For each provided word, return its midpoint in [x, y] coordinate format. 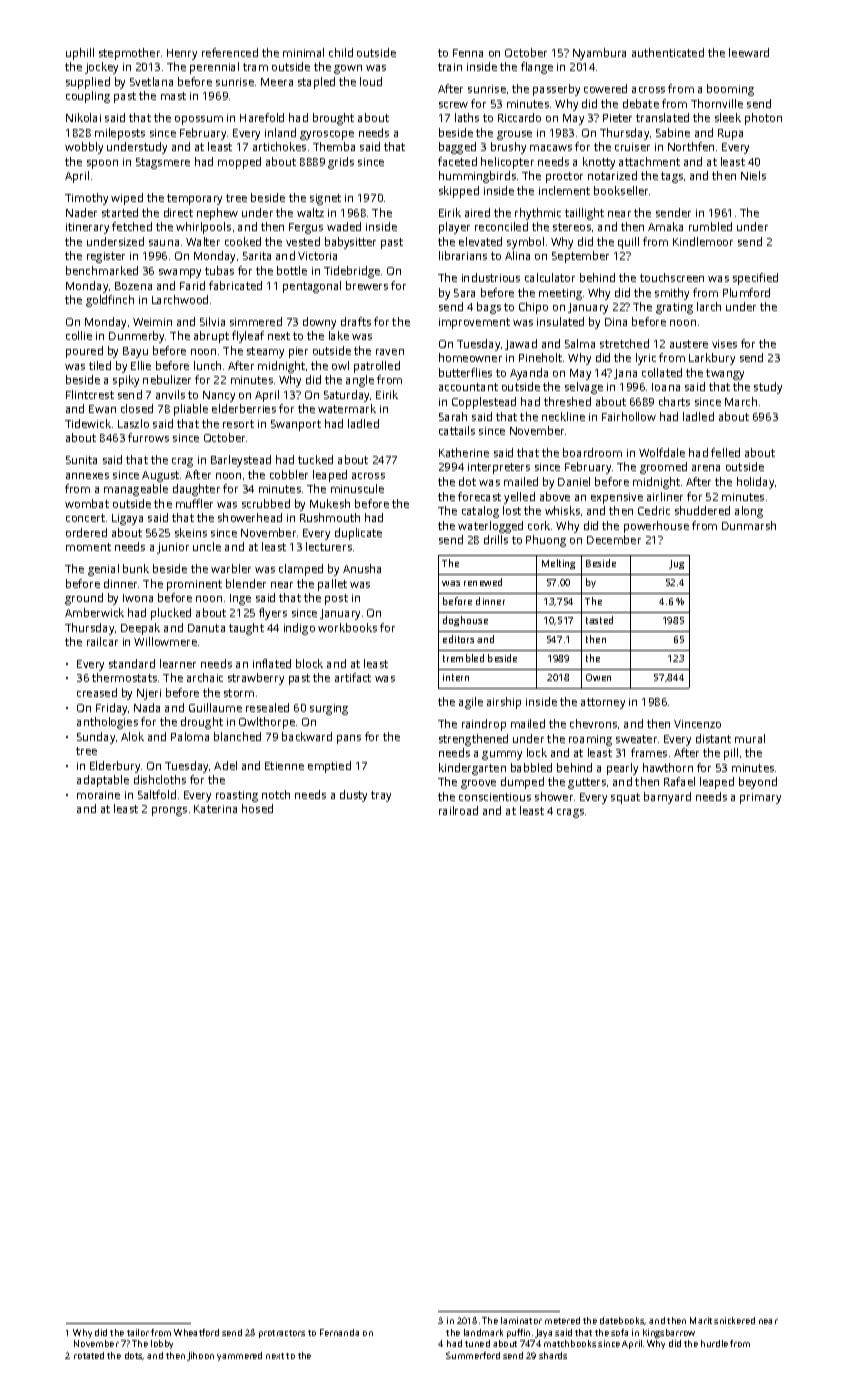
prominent [194, 585]
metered [562, 1320]
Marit [701, 1320]
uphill [80, 54]
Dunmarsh [749, 525]
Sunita [81, 460]
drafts [356, 321]
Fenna [468, 53]
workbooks [347, 627]
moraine [98, 795]
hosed [257, 808]
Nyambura [599, 54]
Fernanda [339, 1332]
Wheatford [196, 1332]
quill [628, 243]
